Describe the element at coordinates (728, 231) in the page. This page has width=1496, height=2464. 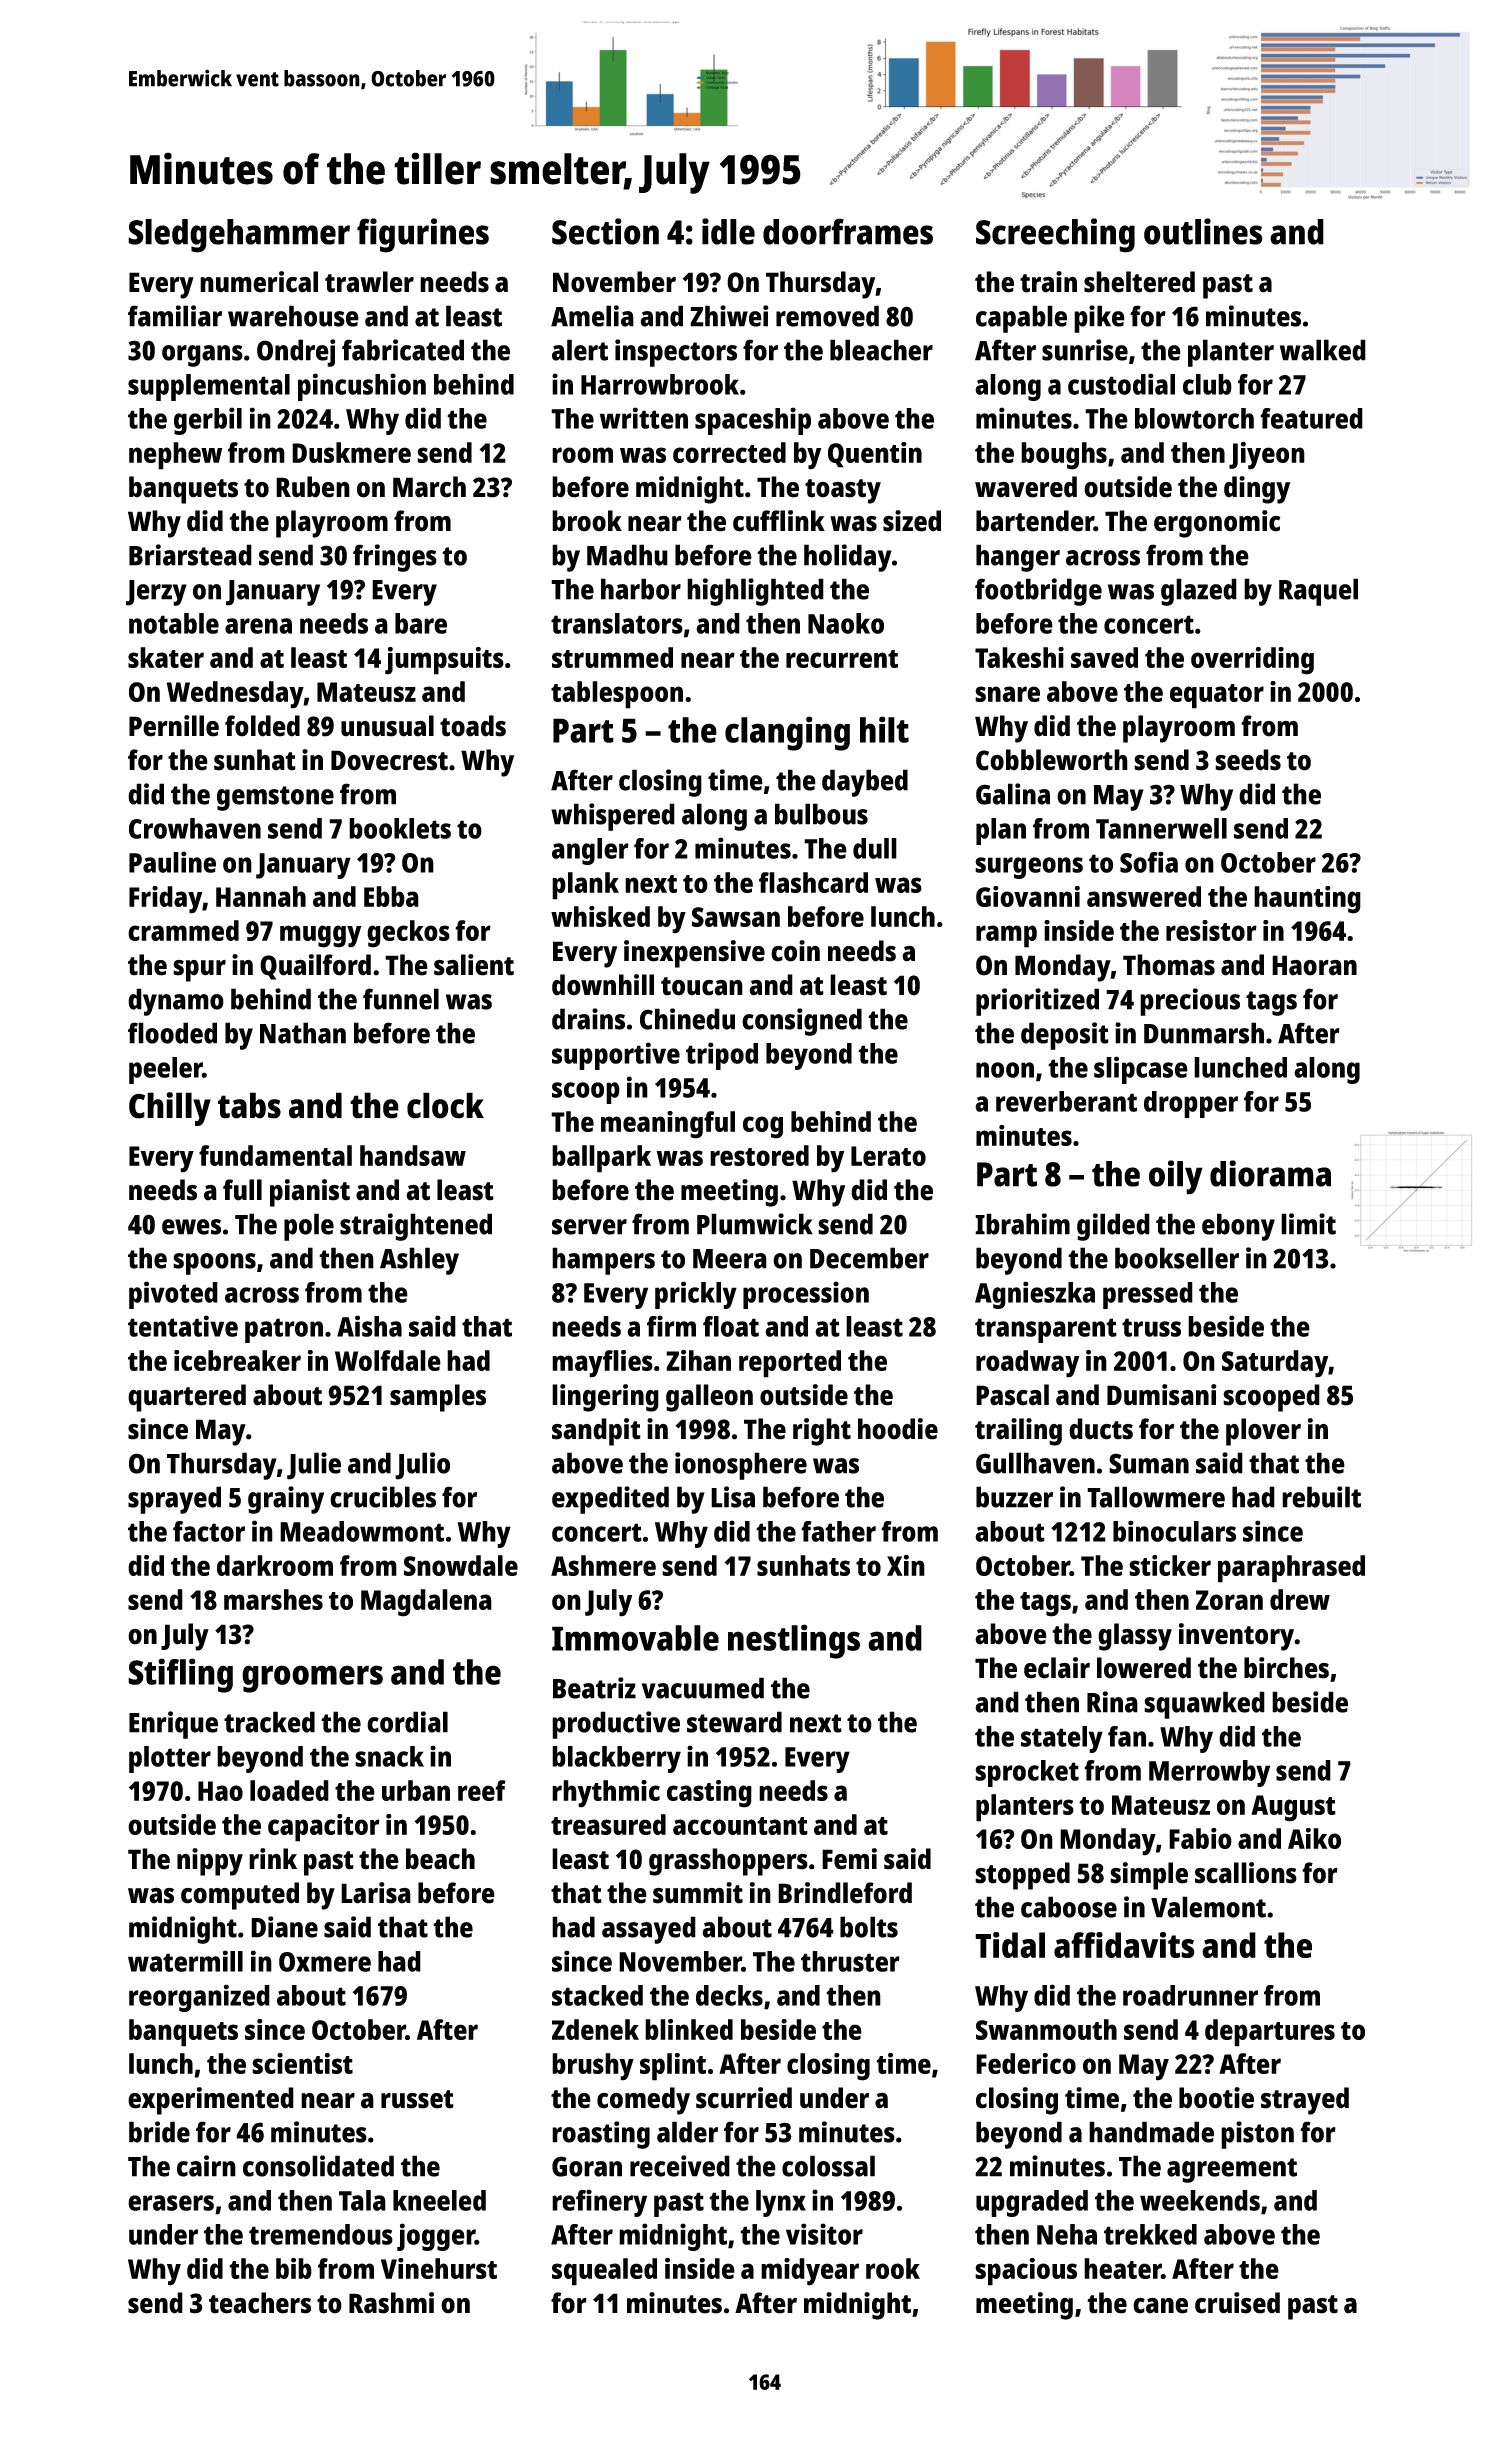
I see `idle` at that location.
